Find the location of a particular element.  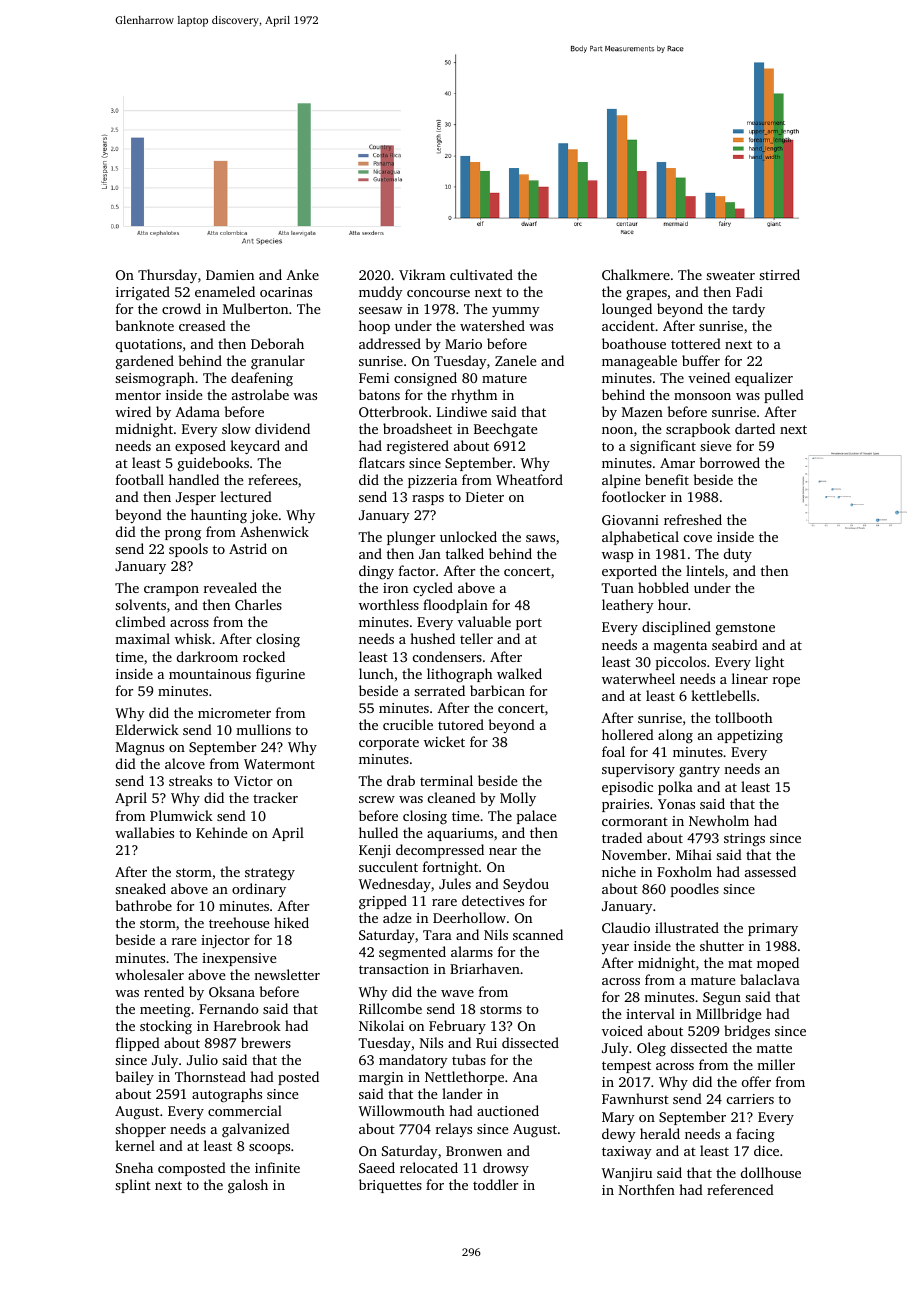

lunch is located at coordinates (376, 673).
